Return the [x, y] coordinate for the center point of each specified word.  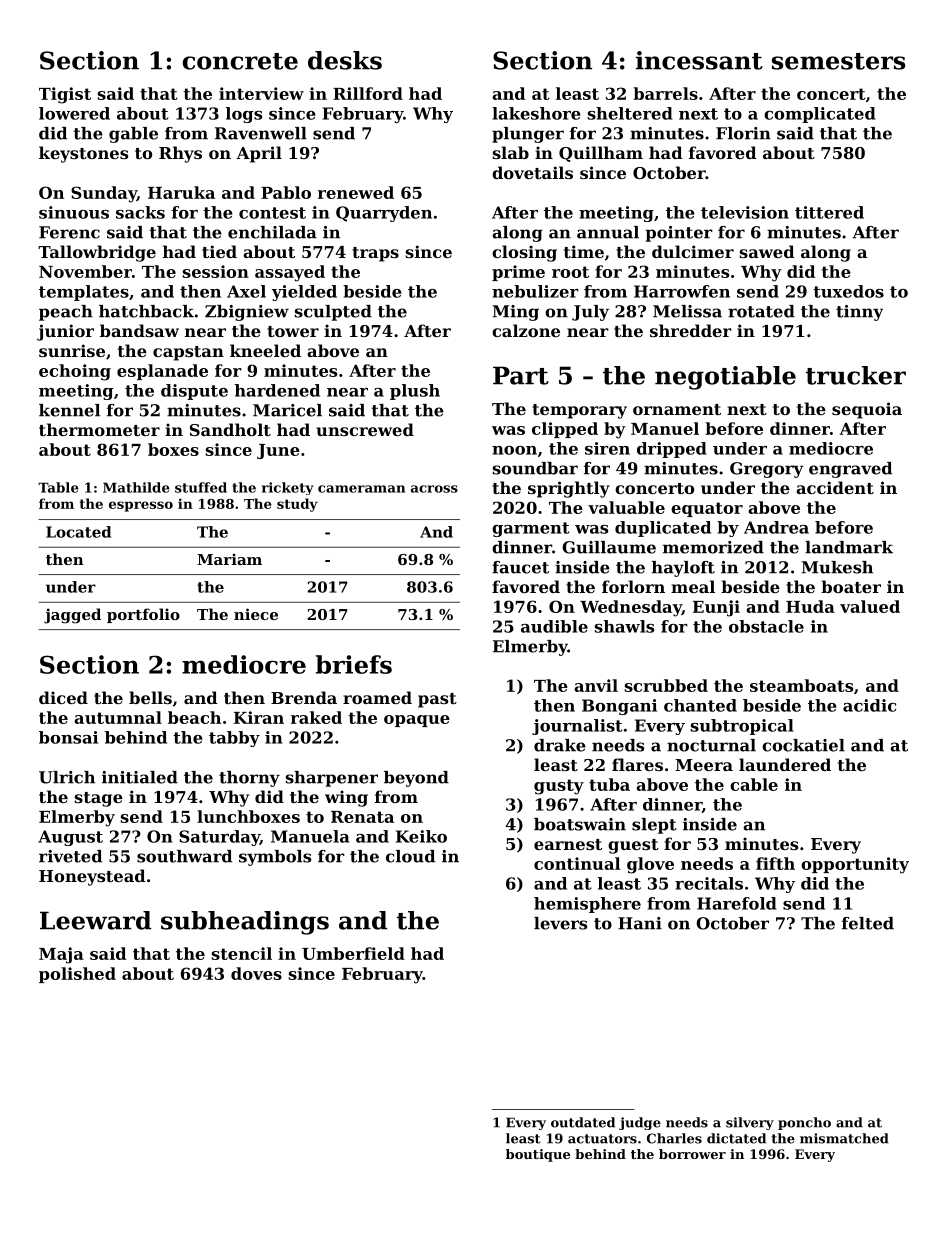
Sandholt [230, 429]
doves [256, 973]
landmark [849, 547]
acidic [869, 705]
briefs [354, 664]
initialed [140, 777]
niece [256, 614]
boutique [538, 1155]
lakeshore [536, 113]
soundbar [535, 468]
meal [693, 586]
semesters [838, 61]
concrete [240, 61]
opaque [417, 721]
